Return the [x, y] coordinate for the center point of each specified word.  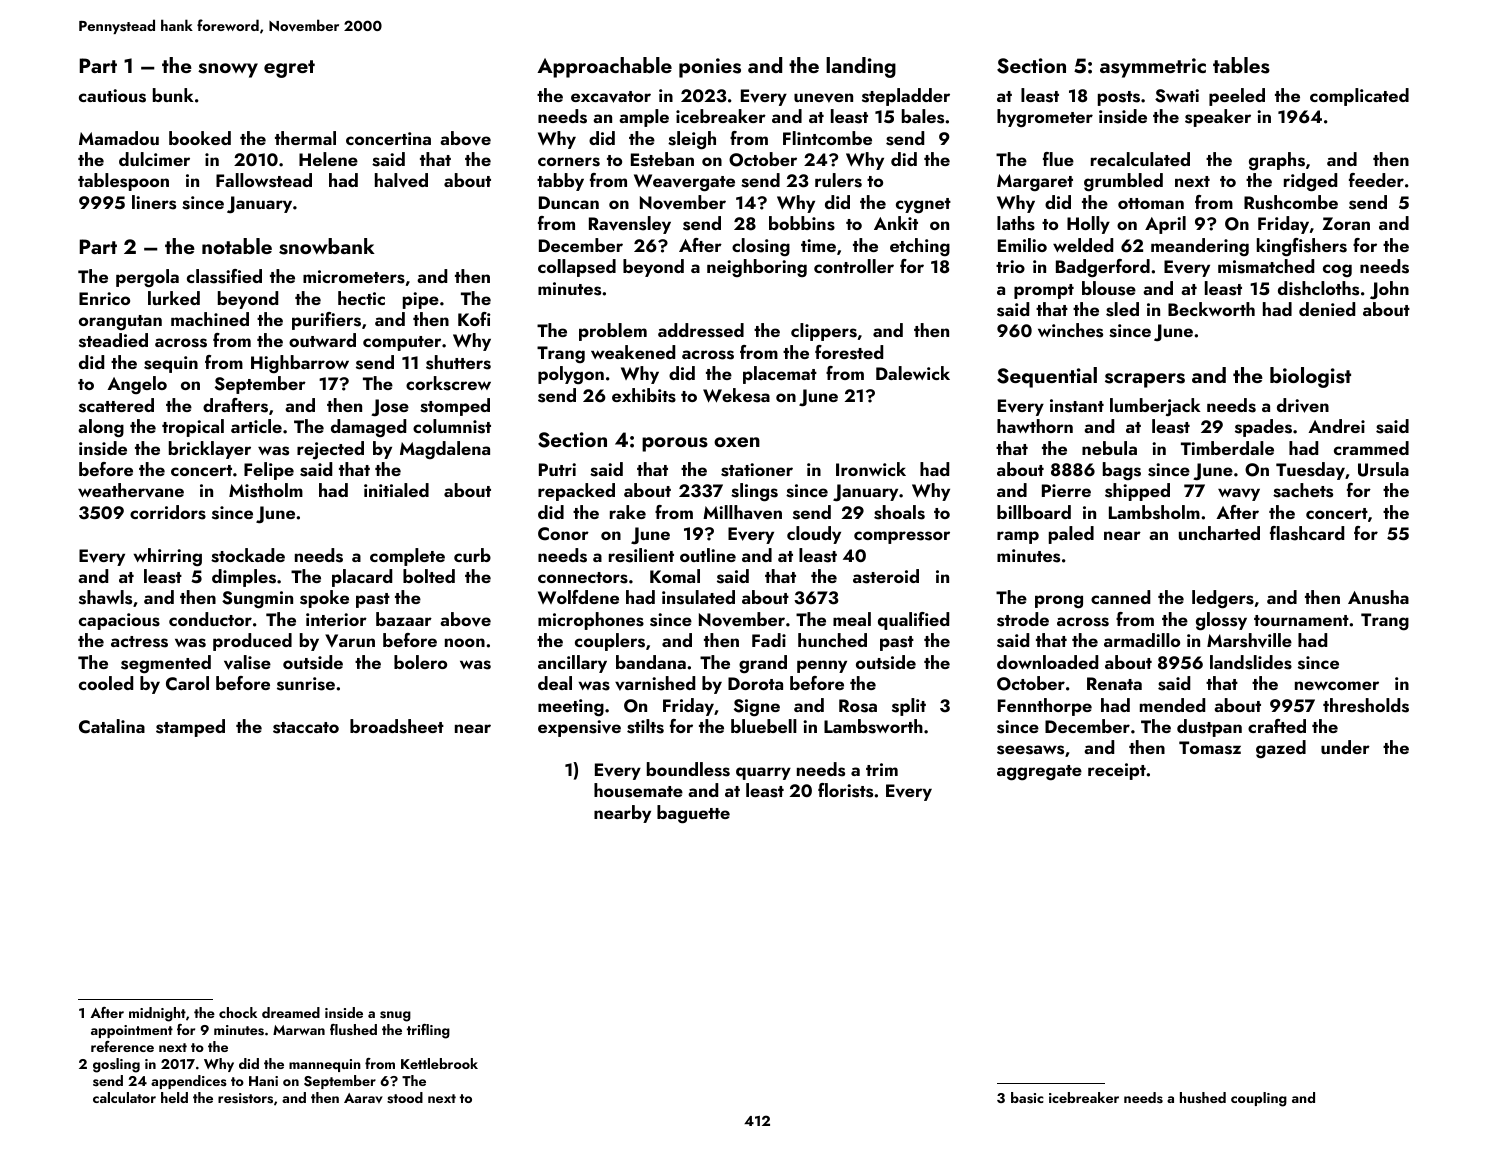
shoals [899, 512]
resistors [245, 1098]
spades [1263, 428]
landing [861, 67]
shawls [105, 597]
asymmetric [1153, 68]
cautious [112, 96]
